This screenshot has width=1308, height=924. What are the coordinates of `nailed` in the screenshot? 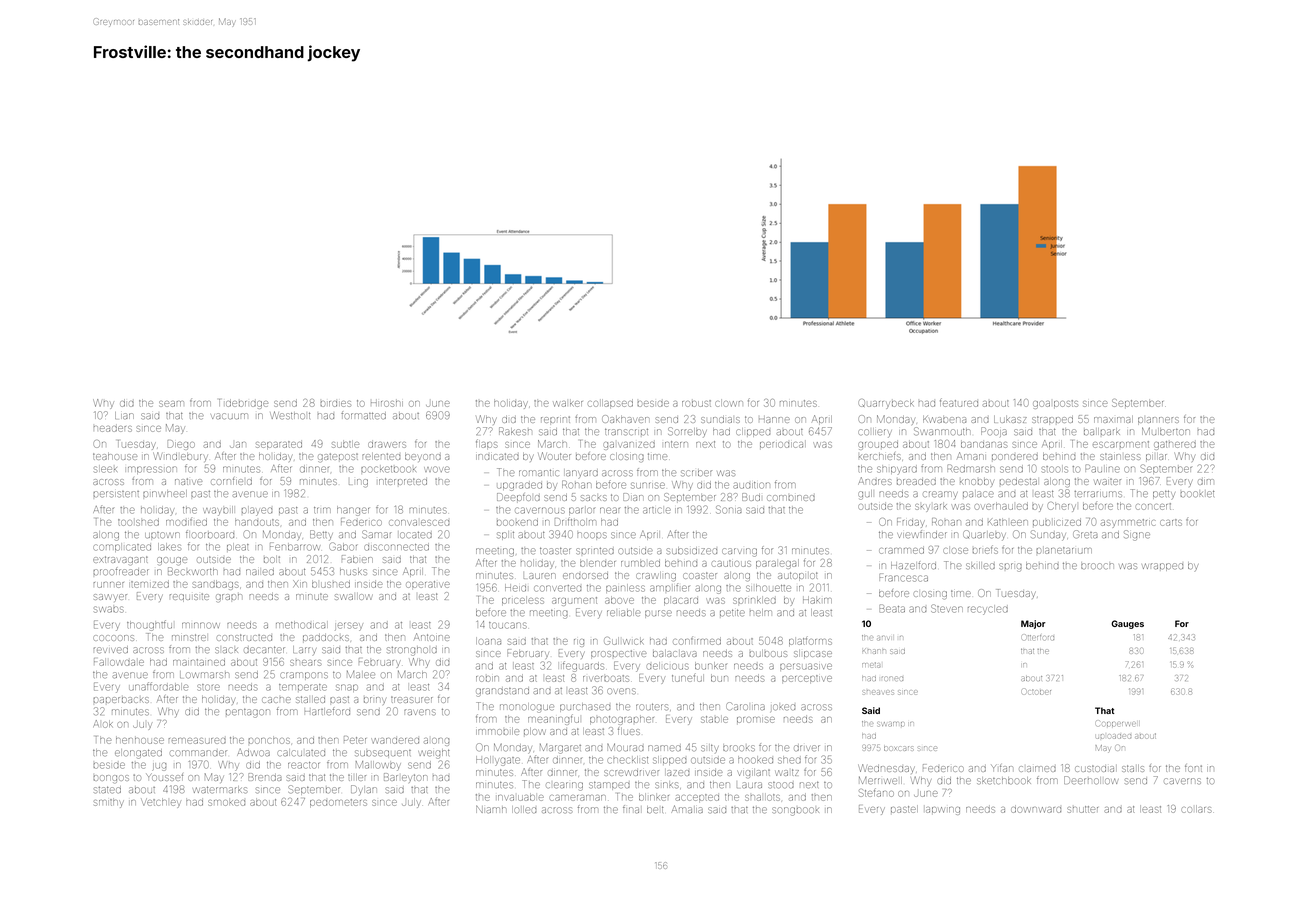 It's located at (260, 571).
